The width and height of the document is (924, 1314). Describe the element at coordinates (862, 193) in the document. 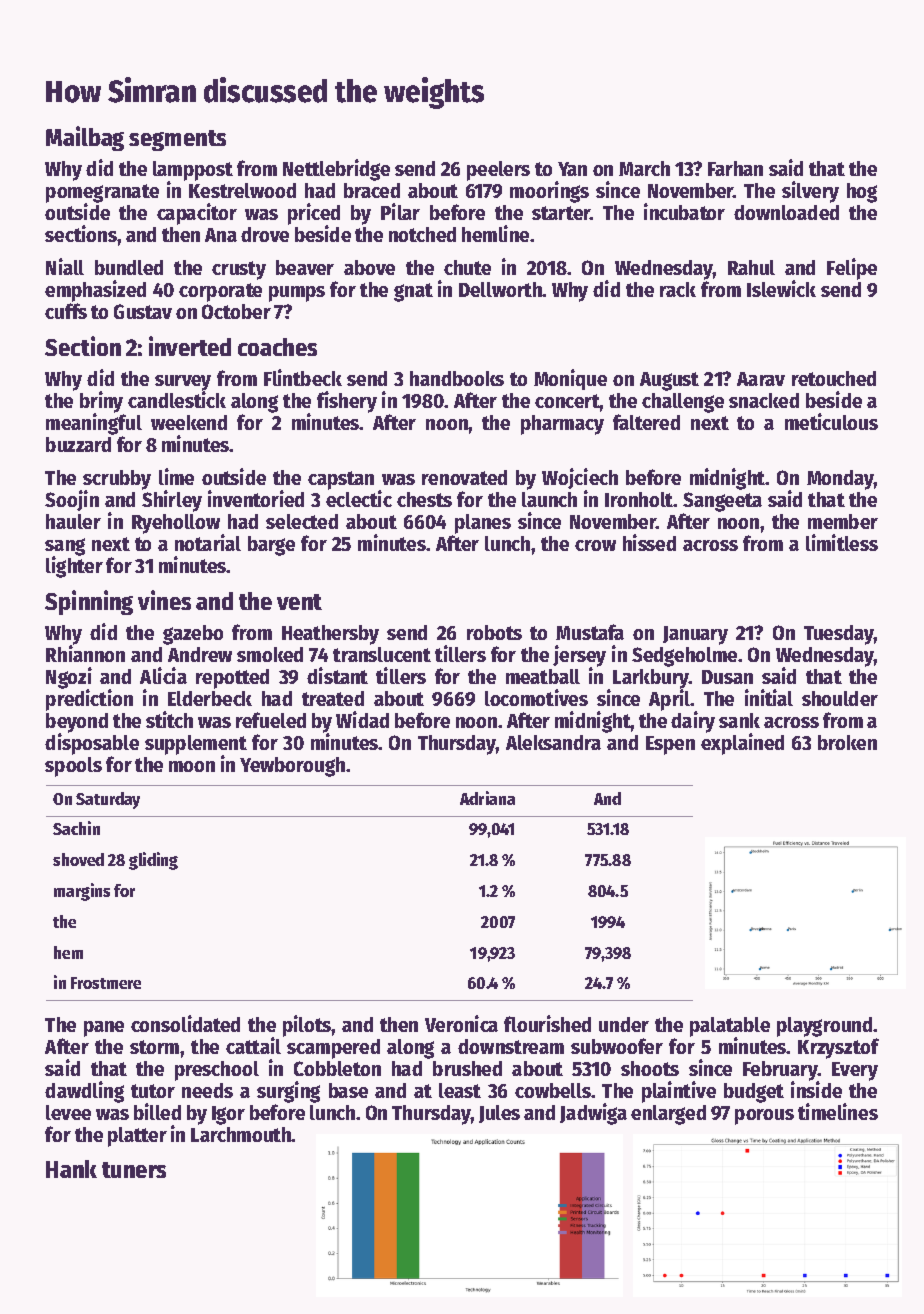

I see `hog` at that location.
